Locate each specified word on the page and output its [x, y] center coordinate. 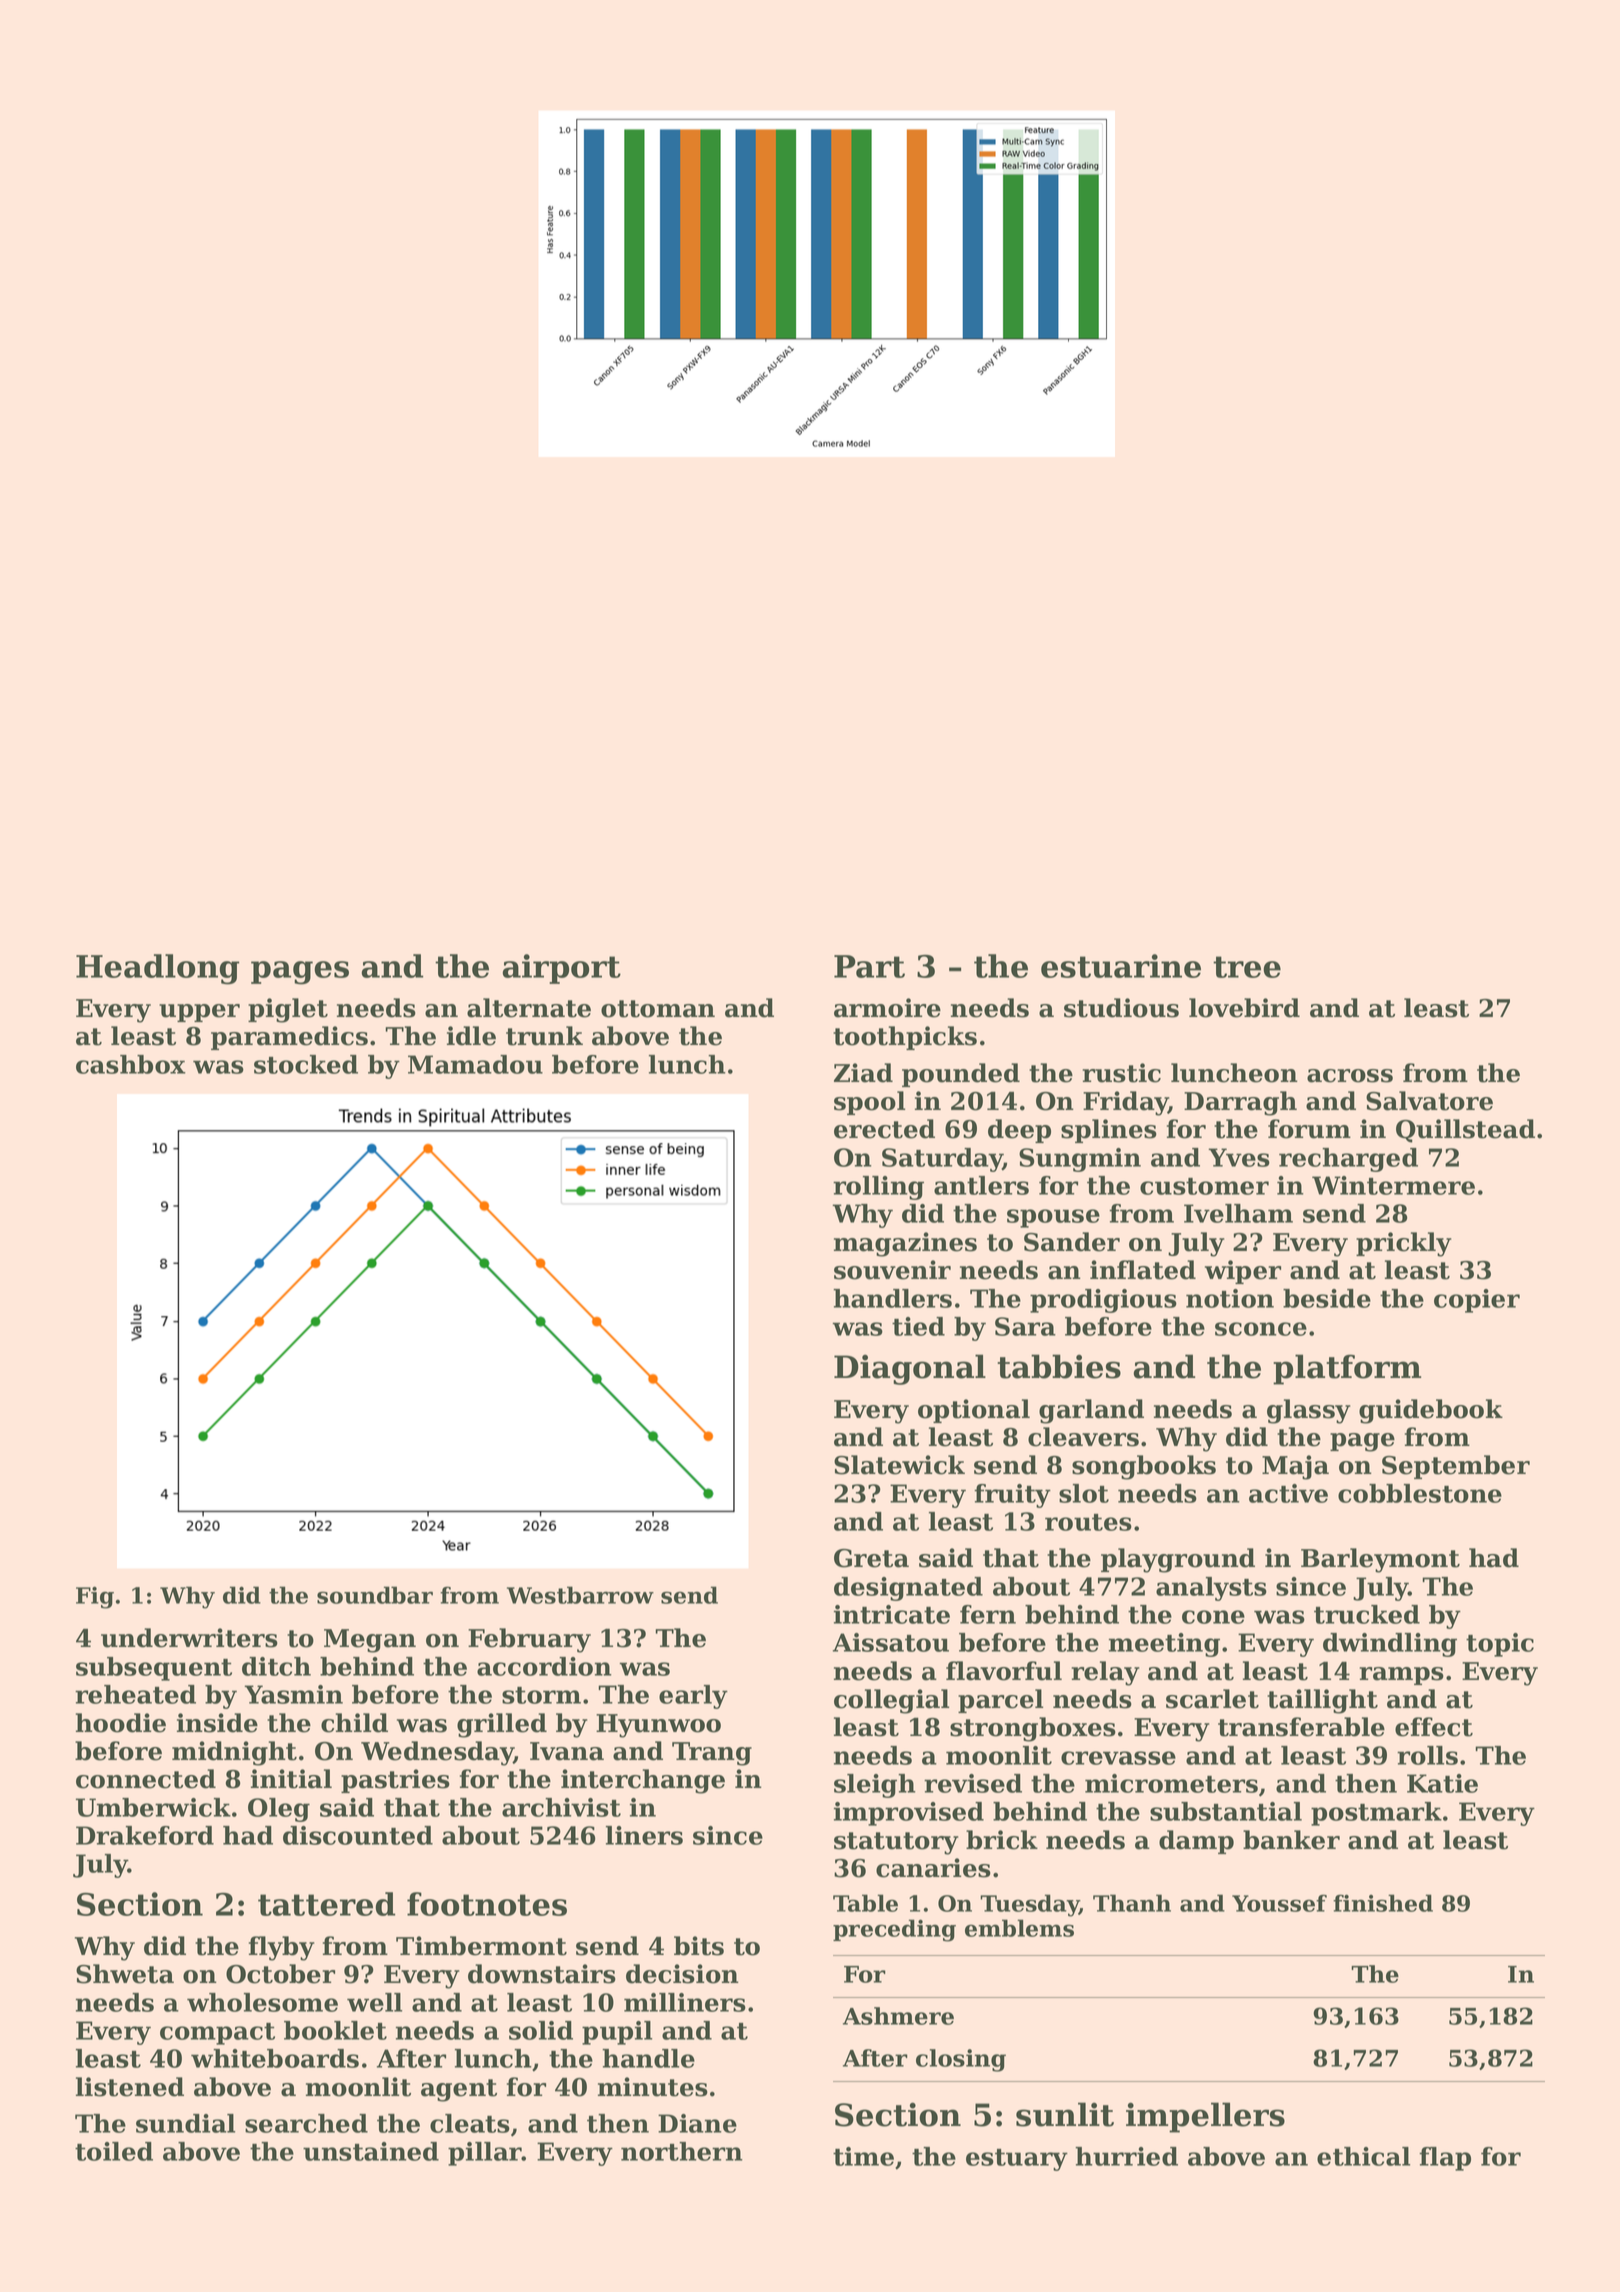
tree [1247, 967]
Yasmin [293, 1694]
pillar [485, 2154]
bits [699, 1946]
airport [562, 969]
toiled [114, 2151]
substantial [1226, 1811]
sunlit [1065, 2114]
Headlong [157, 969]
